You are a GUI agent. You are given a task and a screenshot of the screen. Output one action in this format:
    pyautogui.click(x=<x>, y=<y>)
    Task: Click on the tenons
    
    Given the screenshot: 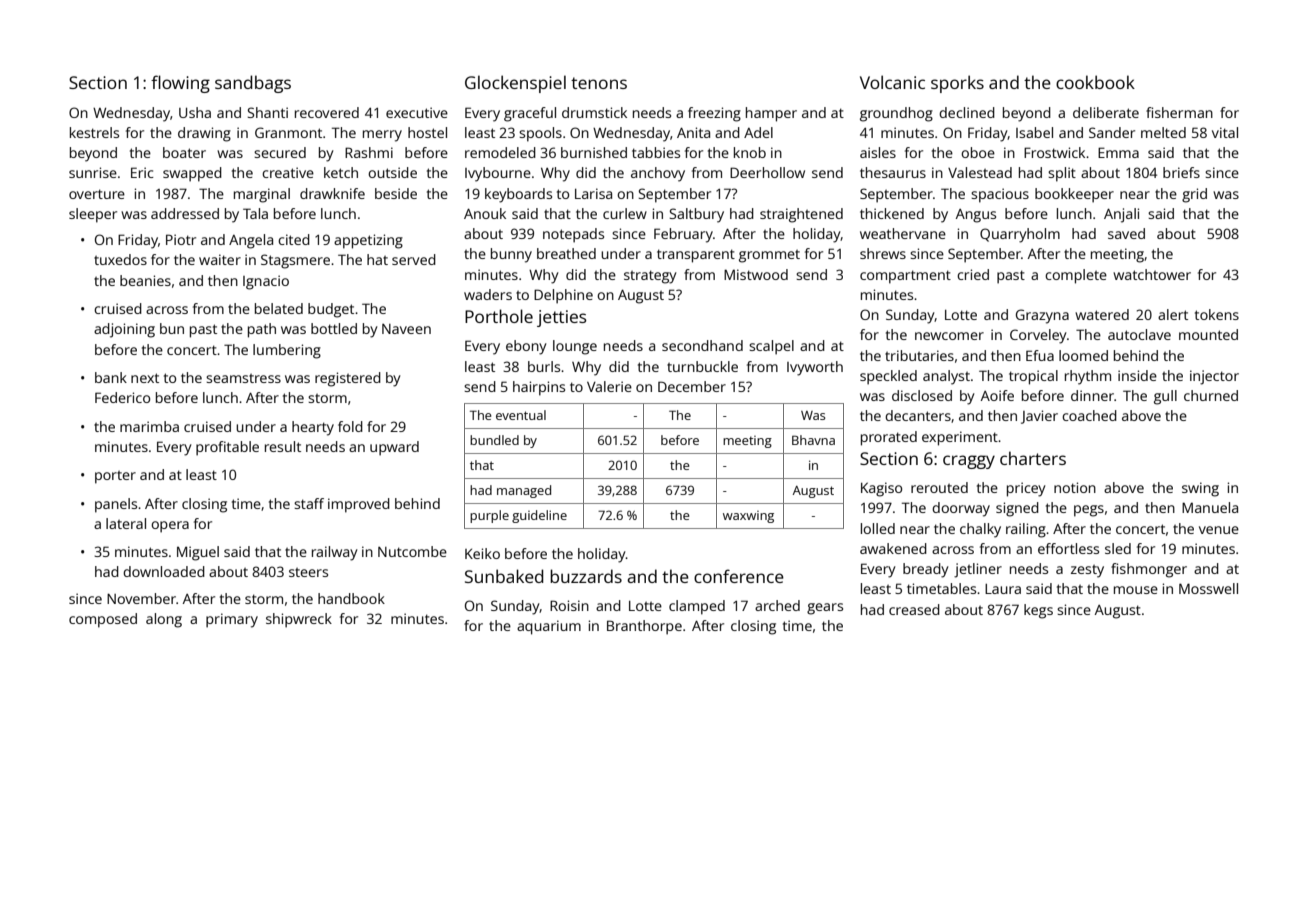 What is the action you would take?
    pyautogui.click(x=599, y=83)
